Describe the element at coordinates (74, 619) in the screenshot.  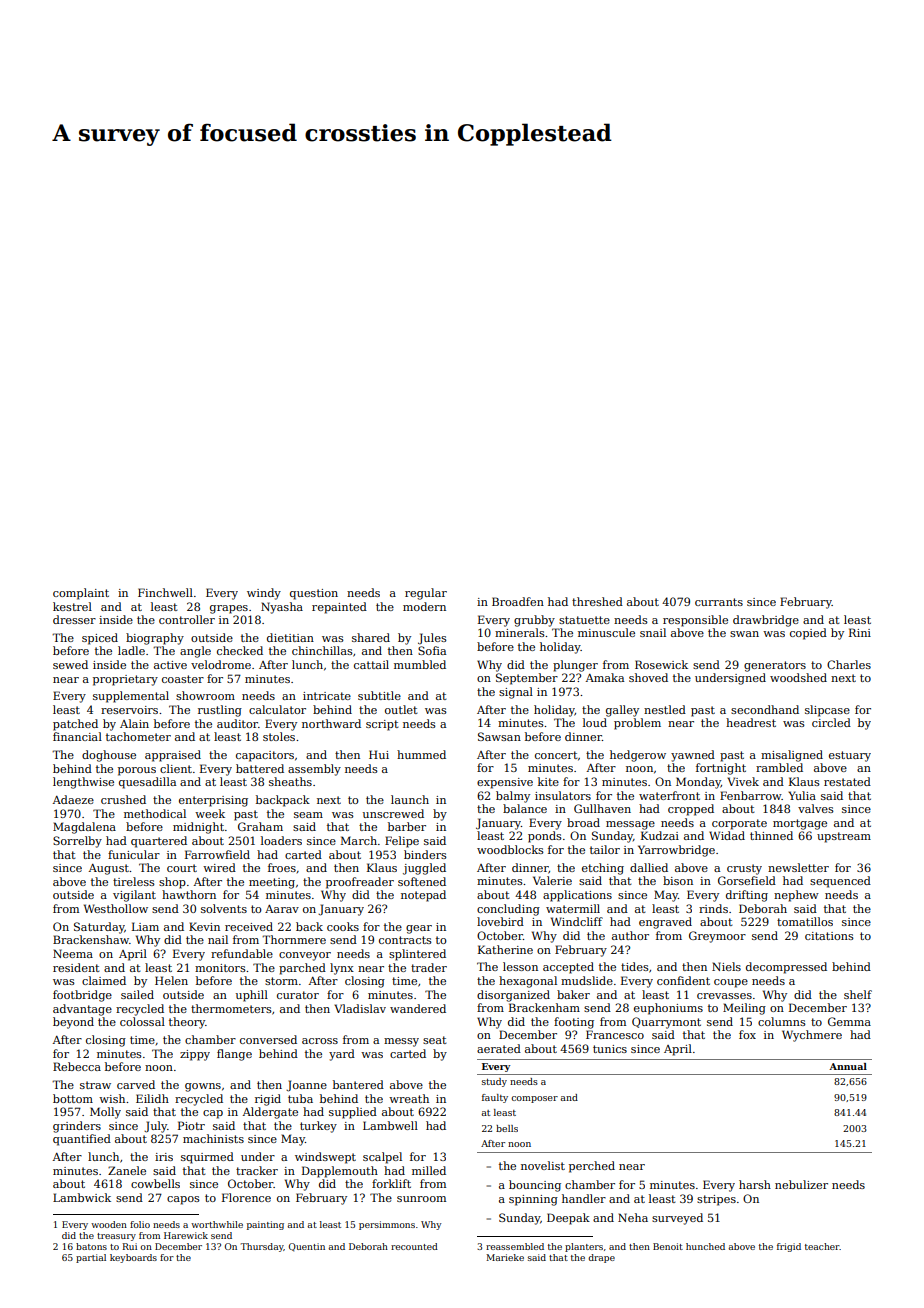
I see `dresser` at that location.
